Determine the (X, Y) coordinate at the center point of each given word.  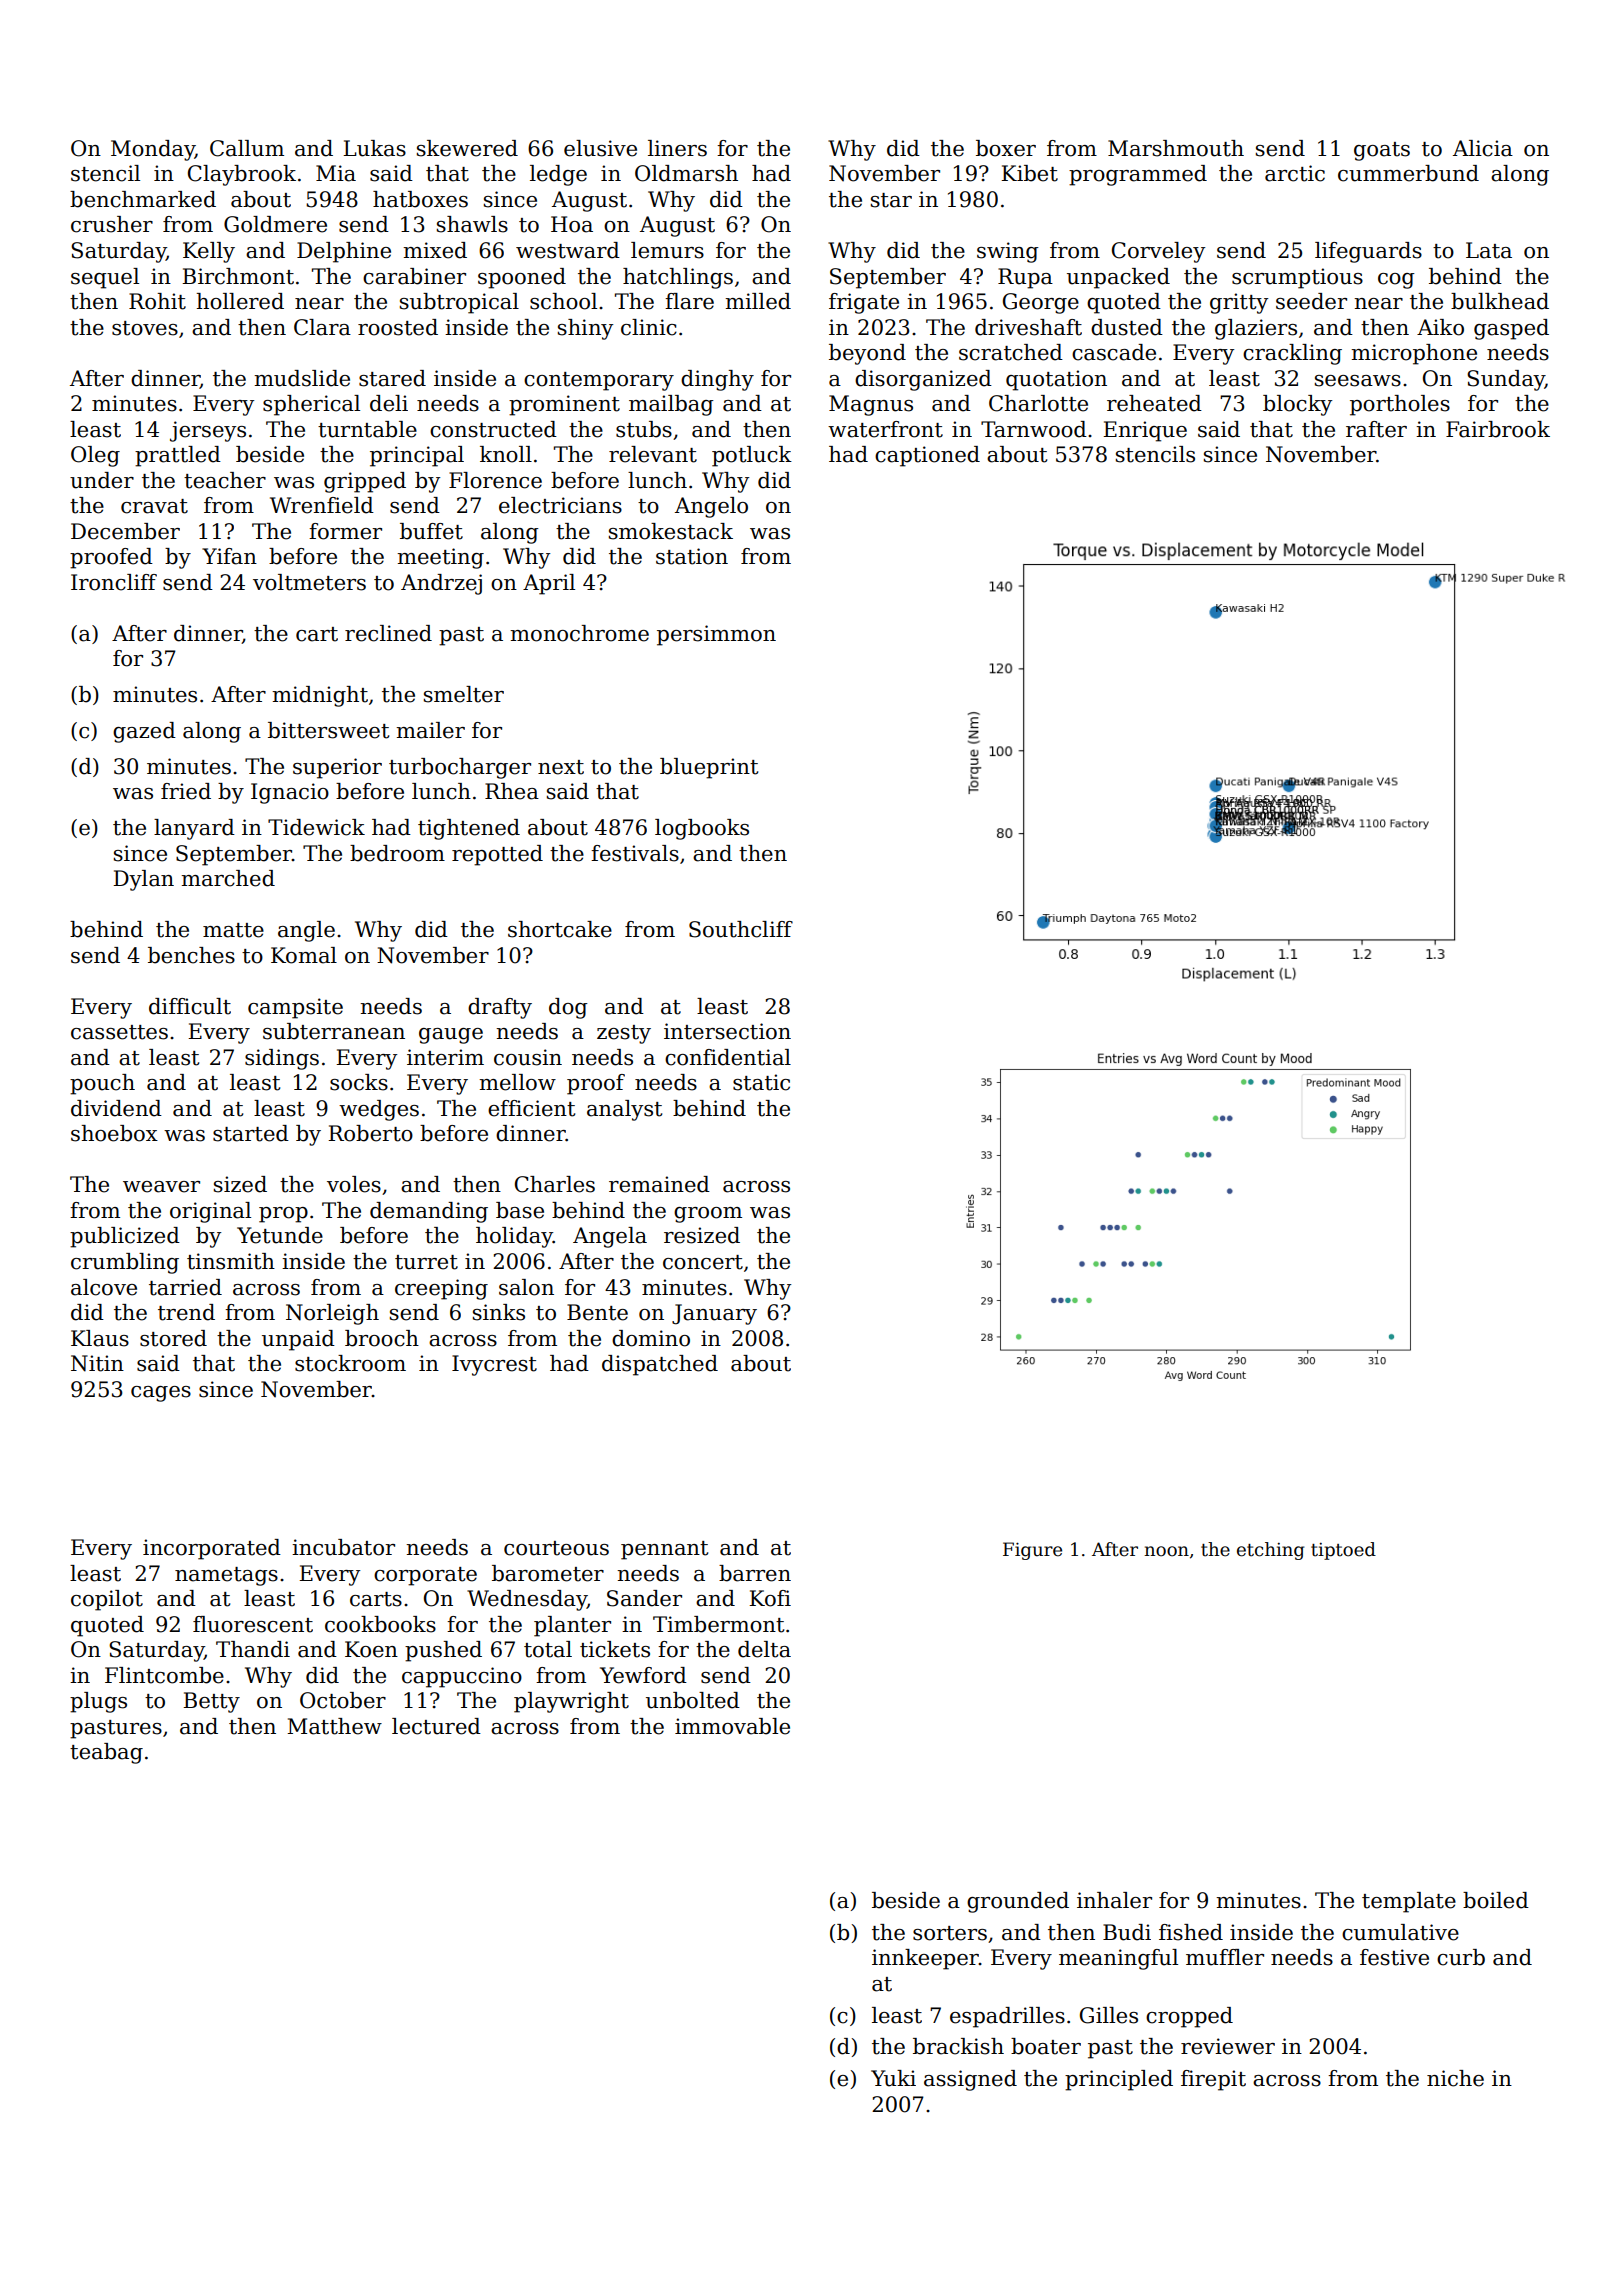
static (761, 1082)
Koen (371, 1649)
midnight (320, 696)
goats (1382, 151)
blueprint (709, 768)
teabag (106, 1753)
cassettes (119, 1032)
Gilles (1109, 2015)
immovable (732, 1726)
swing (1008, 252)
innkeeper (925, 1959)
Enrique (1145, 431)
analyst (624, 1110)
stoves (145, 328)
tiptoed (1343, 1551)
